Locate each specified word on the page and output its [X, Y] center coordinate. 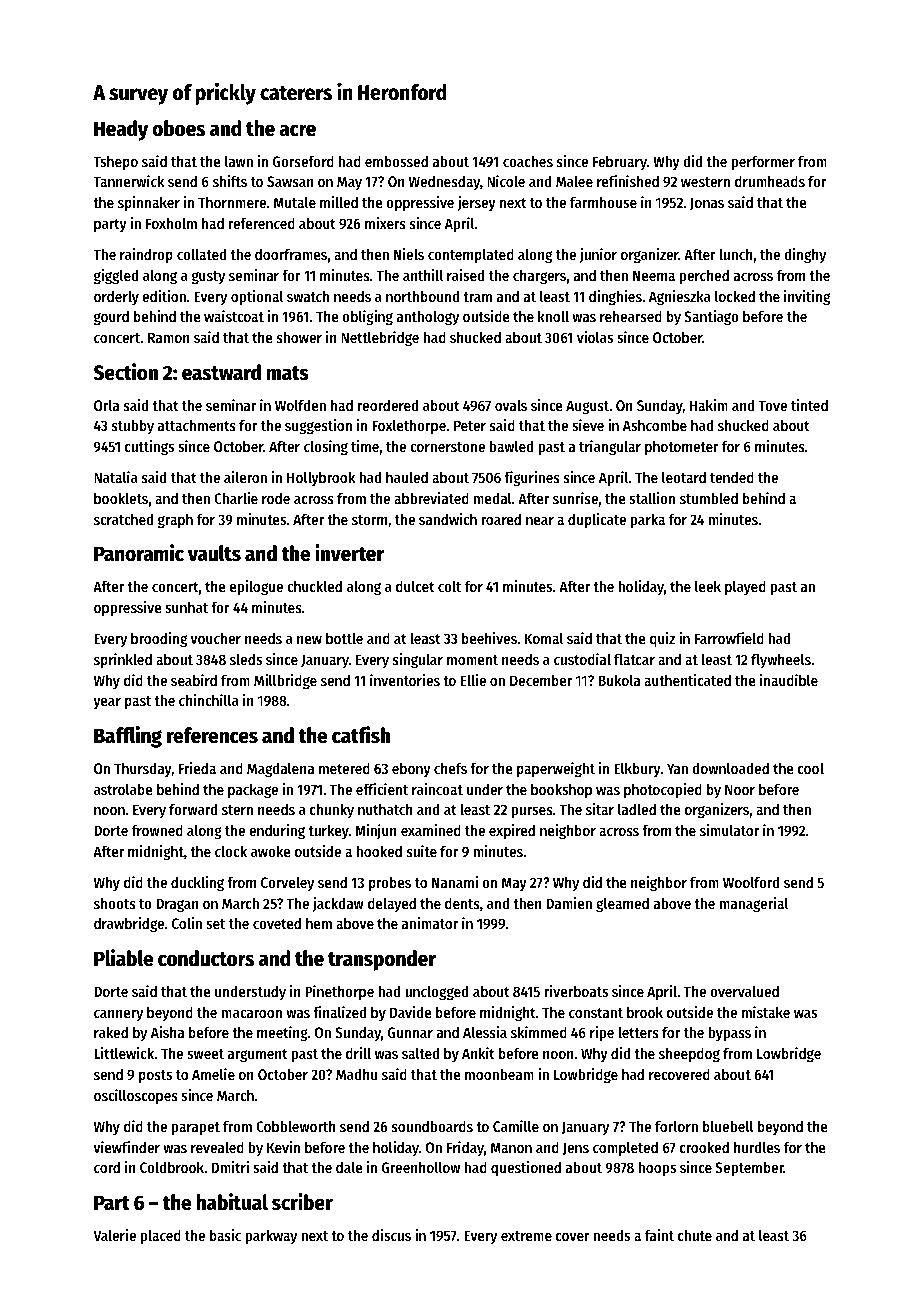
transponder [382, 960]
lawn [239, 161]
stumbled [709, 498]
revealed [217, 1147]
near [540, 521]
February [620, 162]
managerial [753, 905]
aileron [245, 477]
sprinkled [123, 660]
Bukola [619, 680]
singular [418, 661]
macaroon [251, 1014]
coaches [528, 161]
